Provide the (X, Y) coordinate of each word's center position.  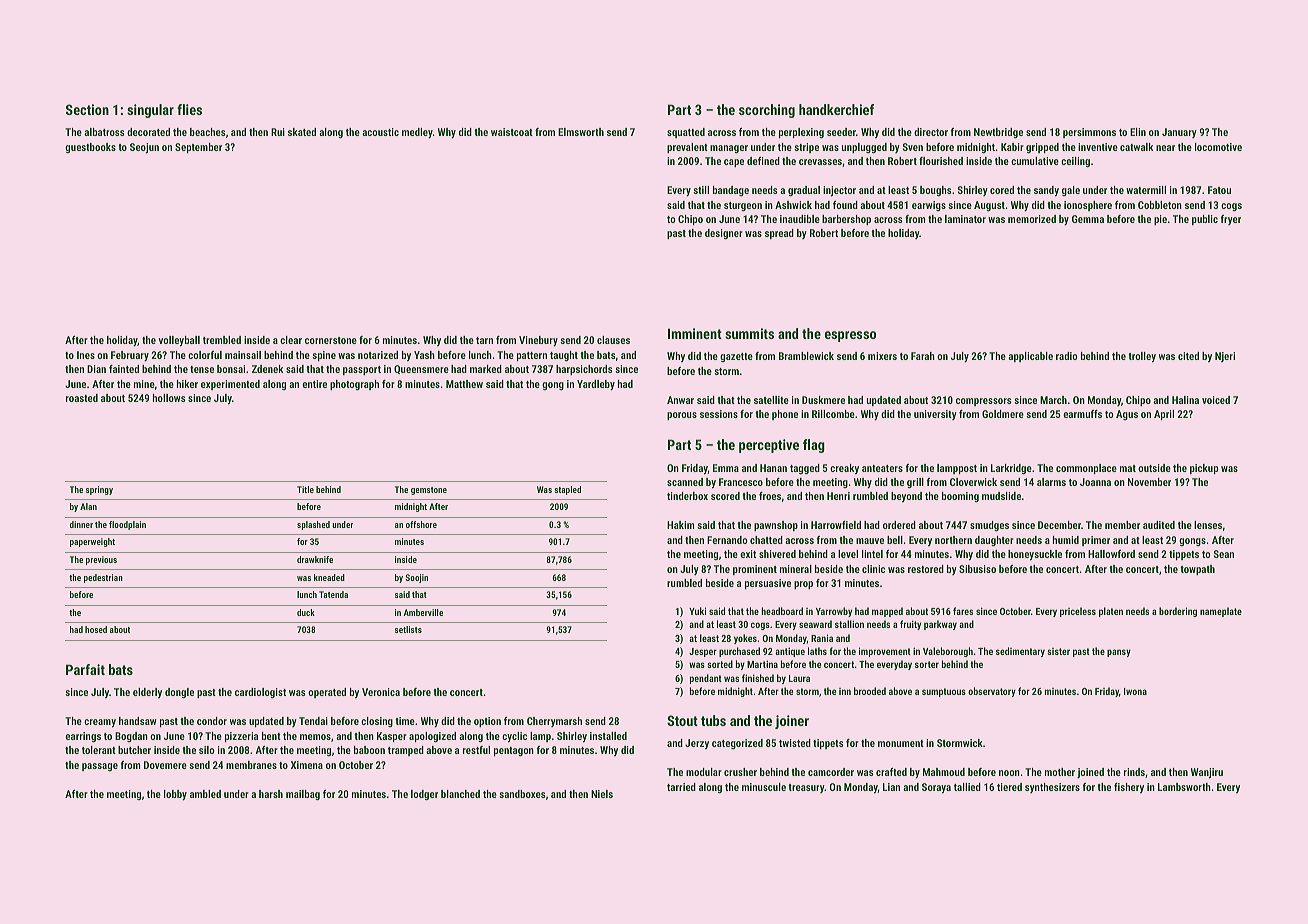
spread (779, 234)
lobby (175, 795)
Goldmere (1003, 414)
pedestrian (103, 578)
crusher (740, 772)
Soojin (416, 578)
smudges (989, 526)
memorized (1032, 219)
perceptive (769, 446)
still (701, 190)
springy (99, 490)
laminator (965, 219)
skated (302, 132)
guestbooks (90, 148)
